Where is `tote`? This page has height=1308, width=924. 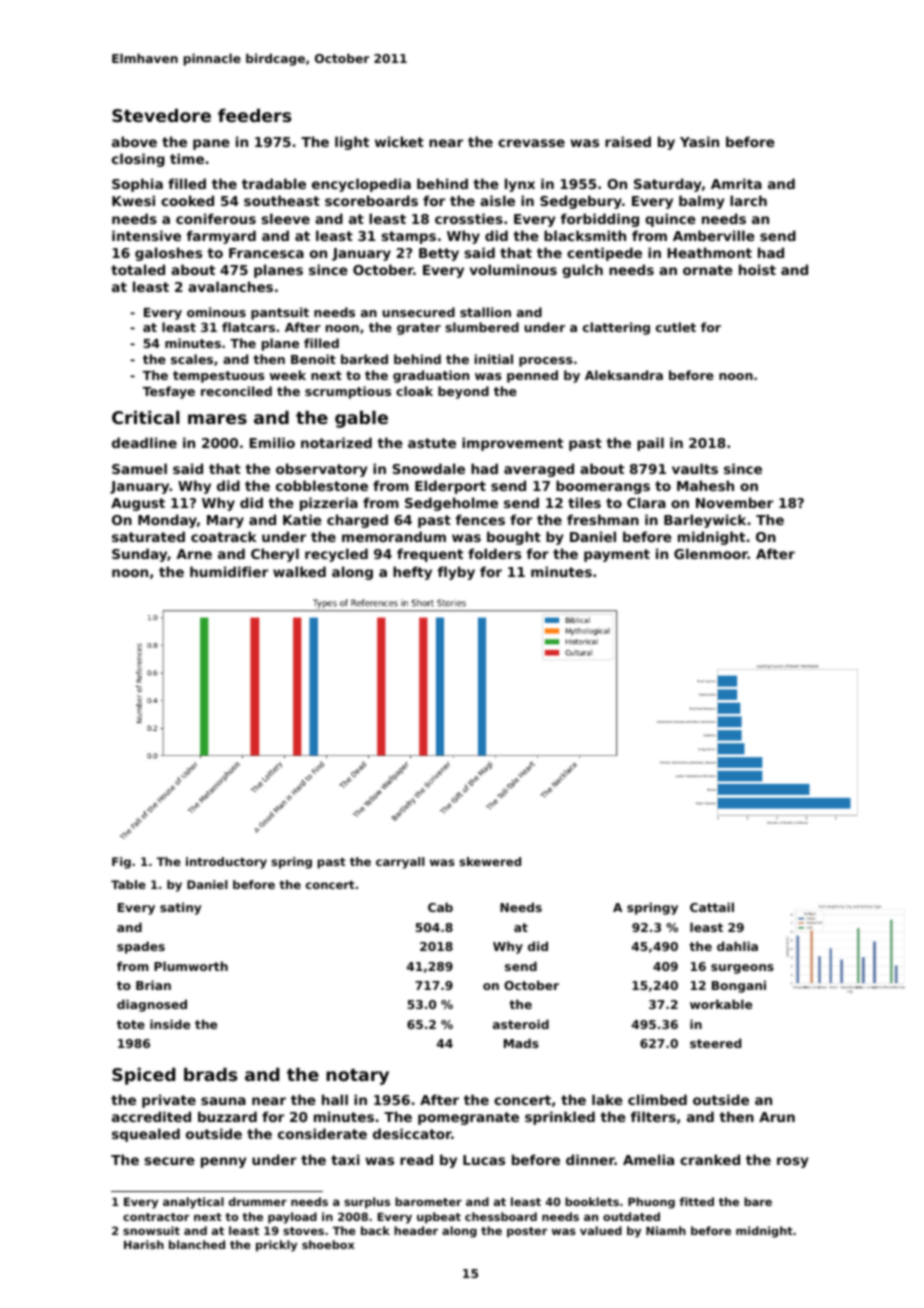
tote is located at coordinates (131, 1024).
